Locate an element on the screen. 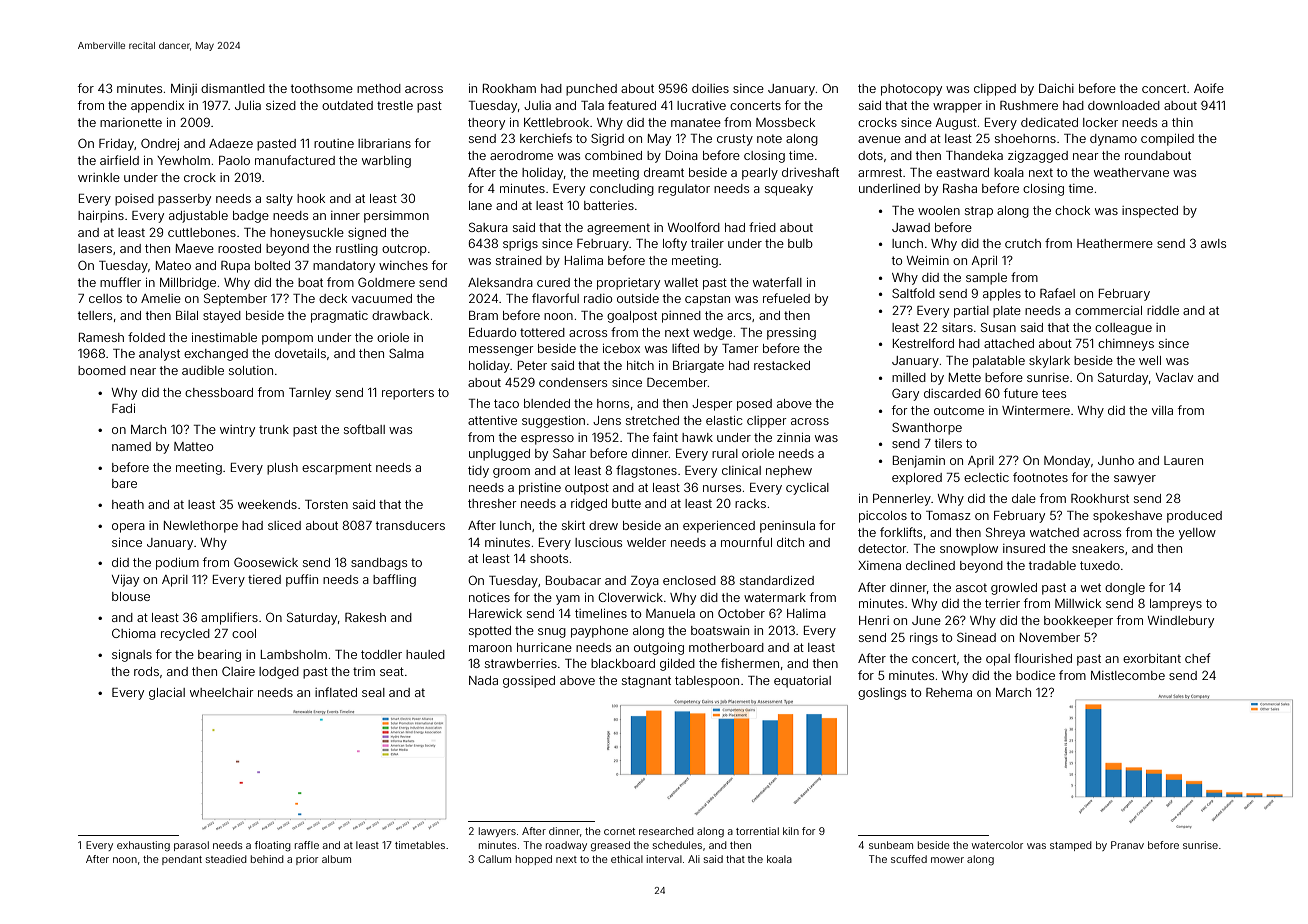 This screenshot has width=1308, height=924. softball is located at coordinates (364, 429).
